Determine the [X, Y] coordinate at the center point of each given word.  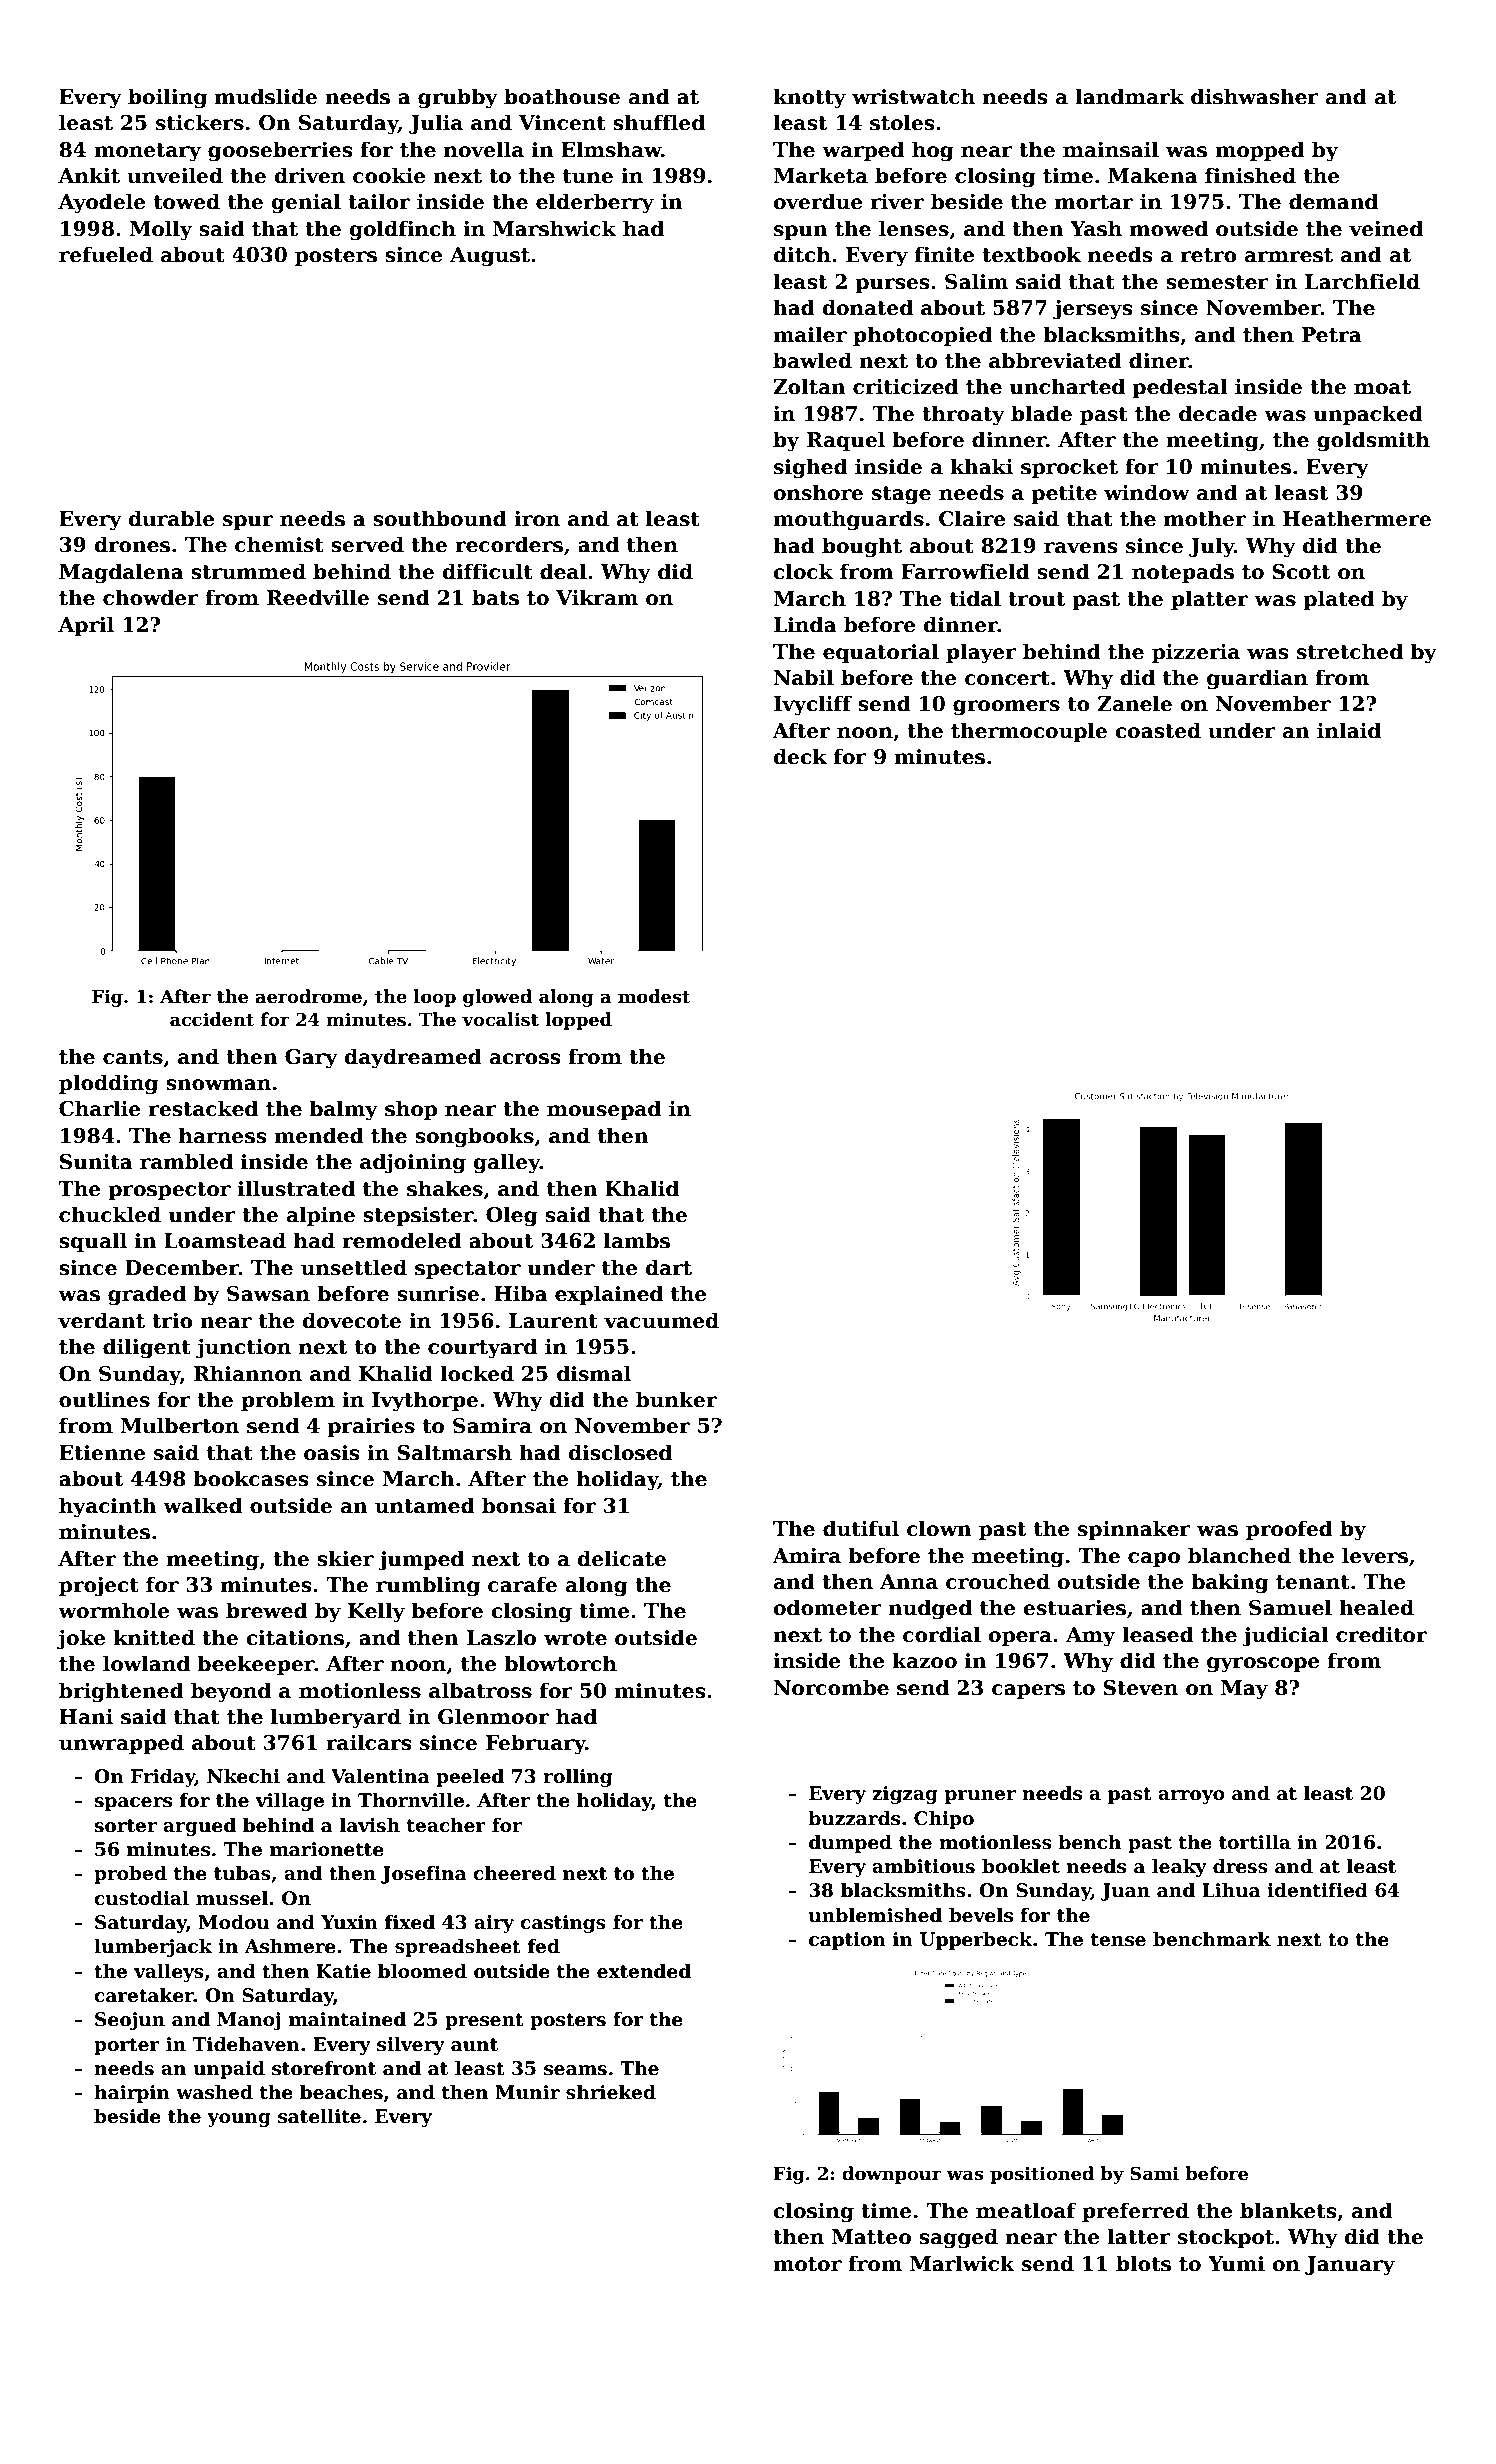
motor [807, 2264]
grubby [458, 98]
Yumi [1236, 2264]
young [239, 2120]
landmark [1129, 96]
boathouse [562, 96]
